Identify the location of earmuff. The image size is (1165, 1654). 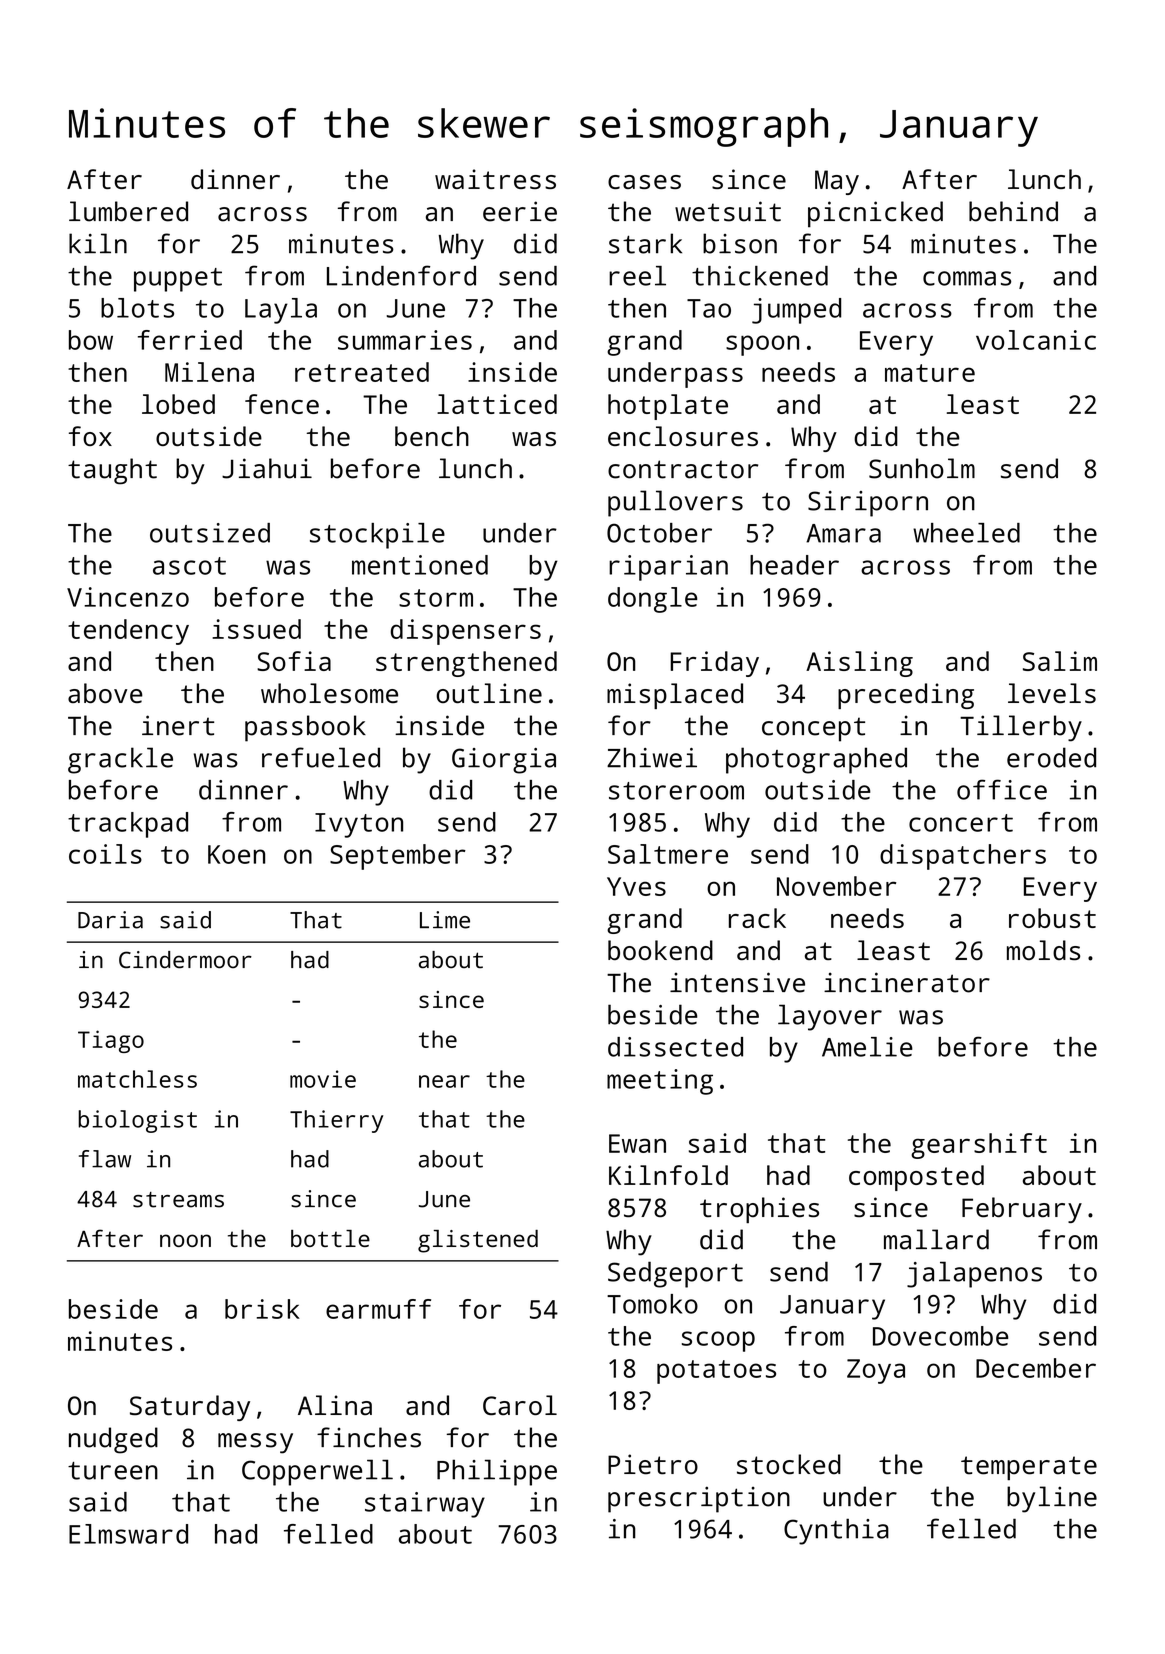
(378, 1309).
